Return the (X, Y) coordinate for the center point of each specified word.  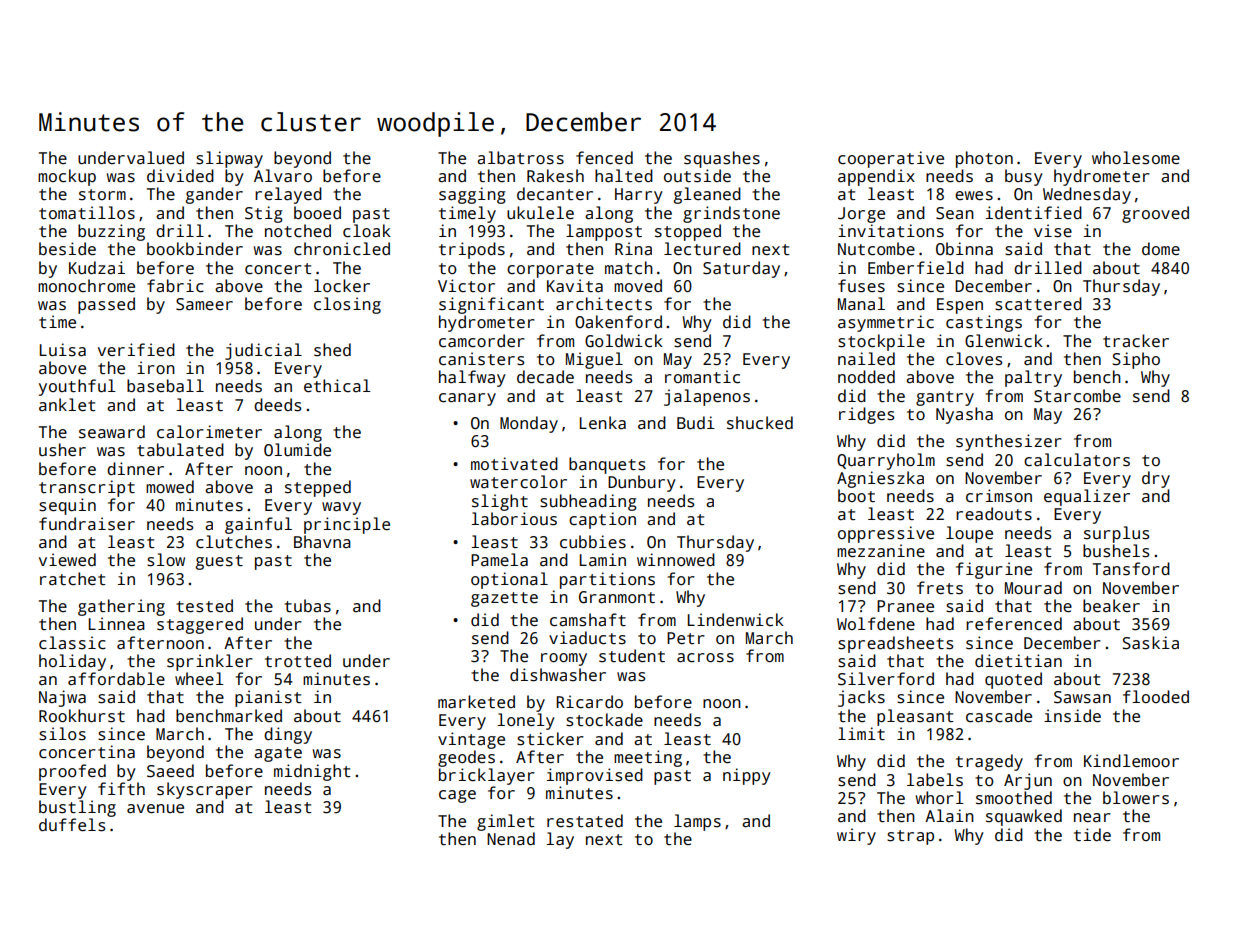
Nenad (511, 838)
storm (102, 195)
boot (856, 495)
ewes (974, 196)
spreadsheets (895, 644)
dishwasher (558, 675)
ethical (337, 386)
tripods (472, 250)
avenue (155, 809)
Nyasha (964, 415)
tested (204, 606)
